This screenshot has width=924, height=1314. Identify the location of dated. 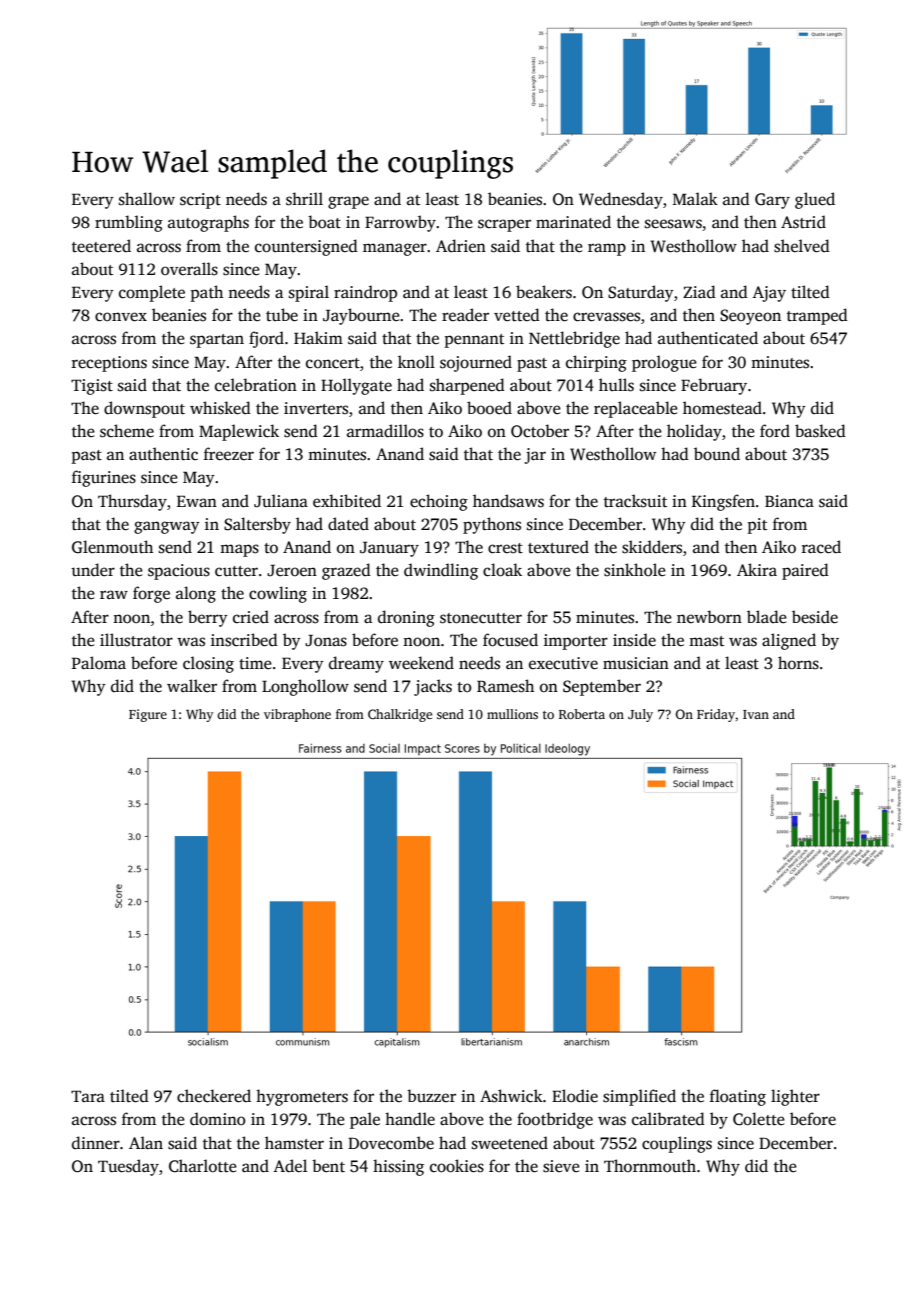
(348, 524).
